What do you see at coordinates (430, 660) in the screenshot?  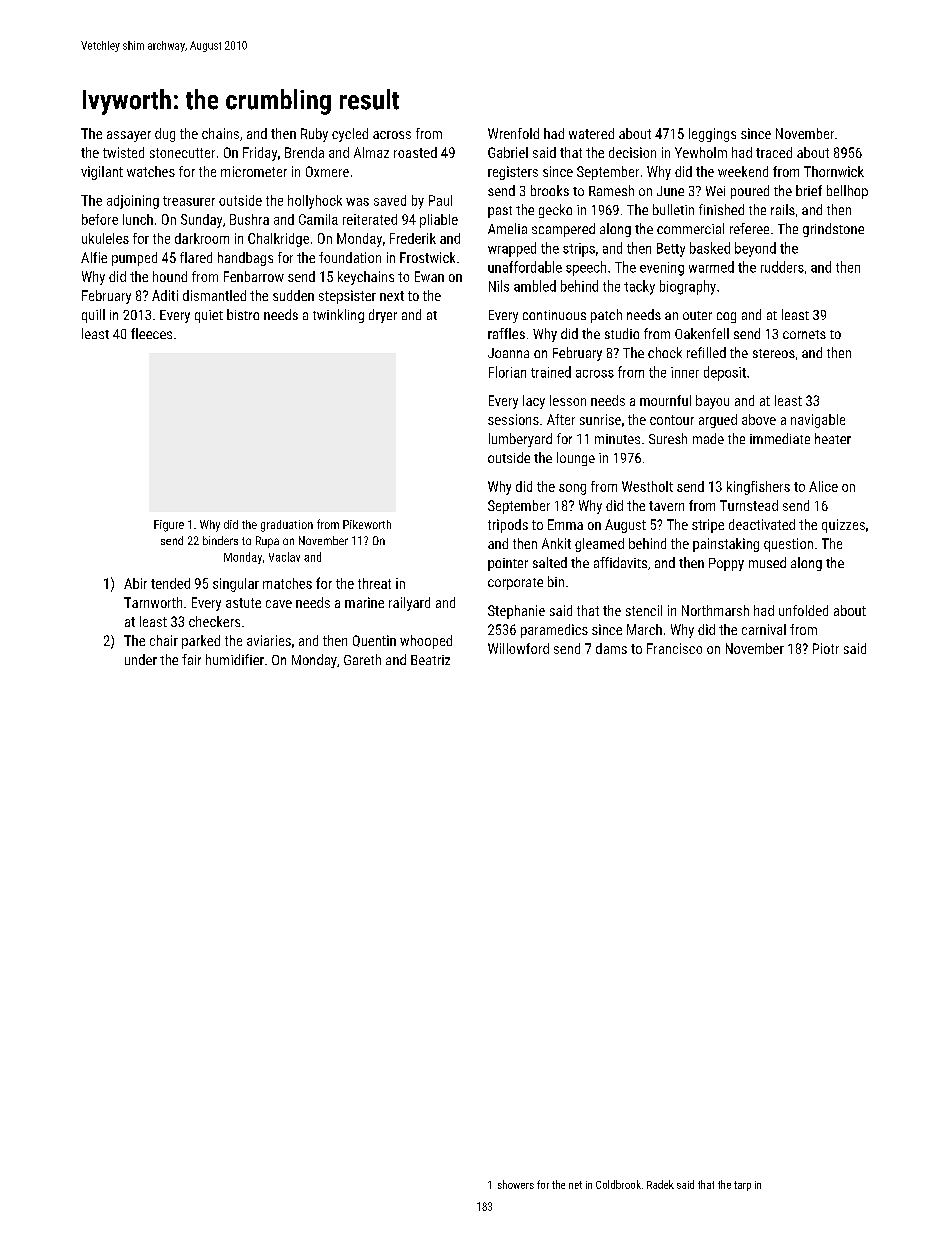 I see `Beatriz` at bounding box center [430, 660].
